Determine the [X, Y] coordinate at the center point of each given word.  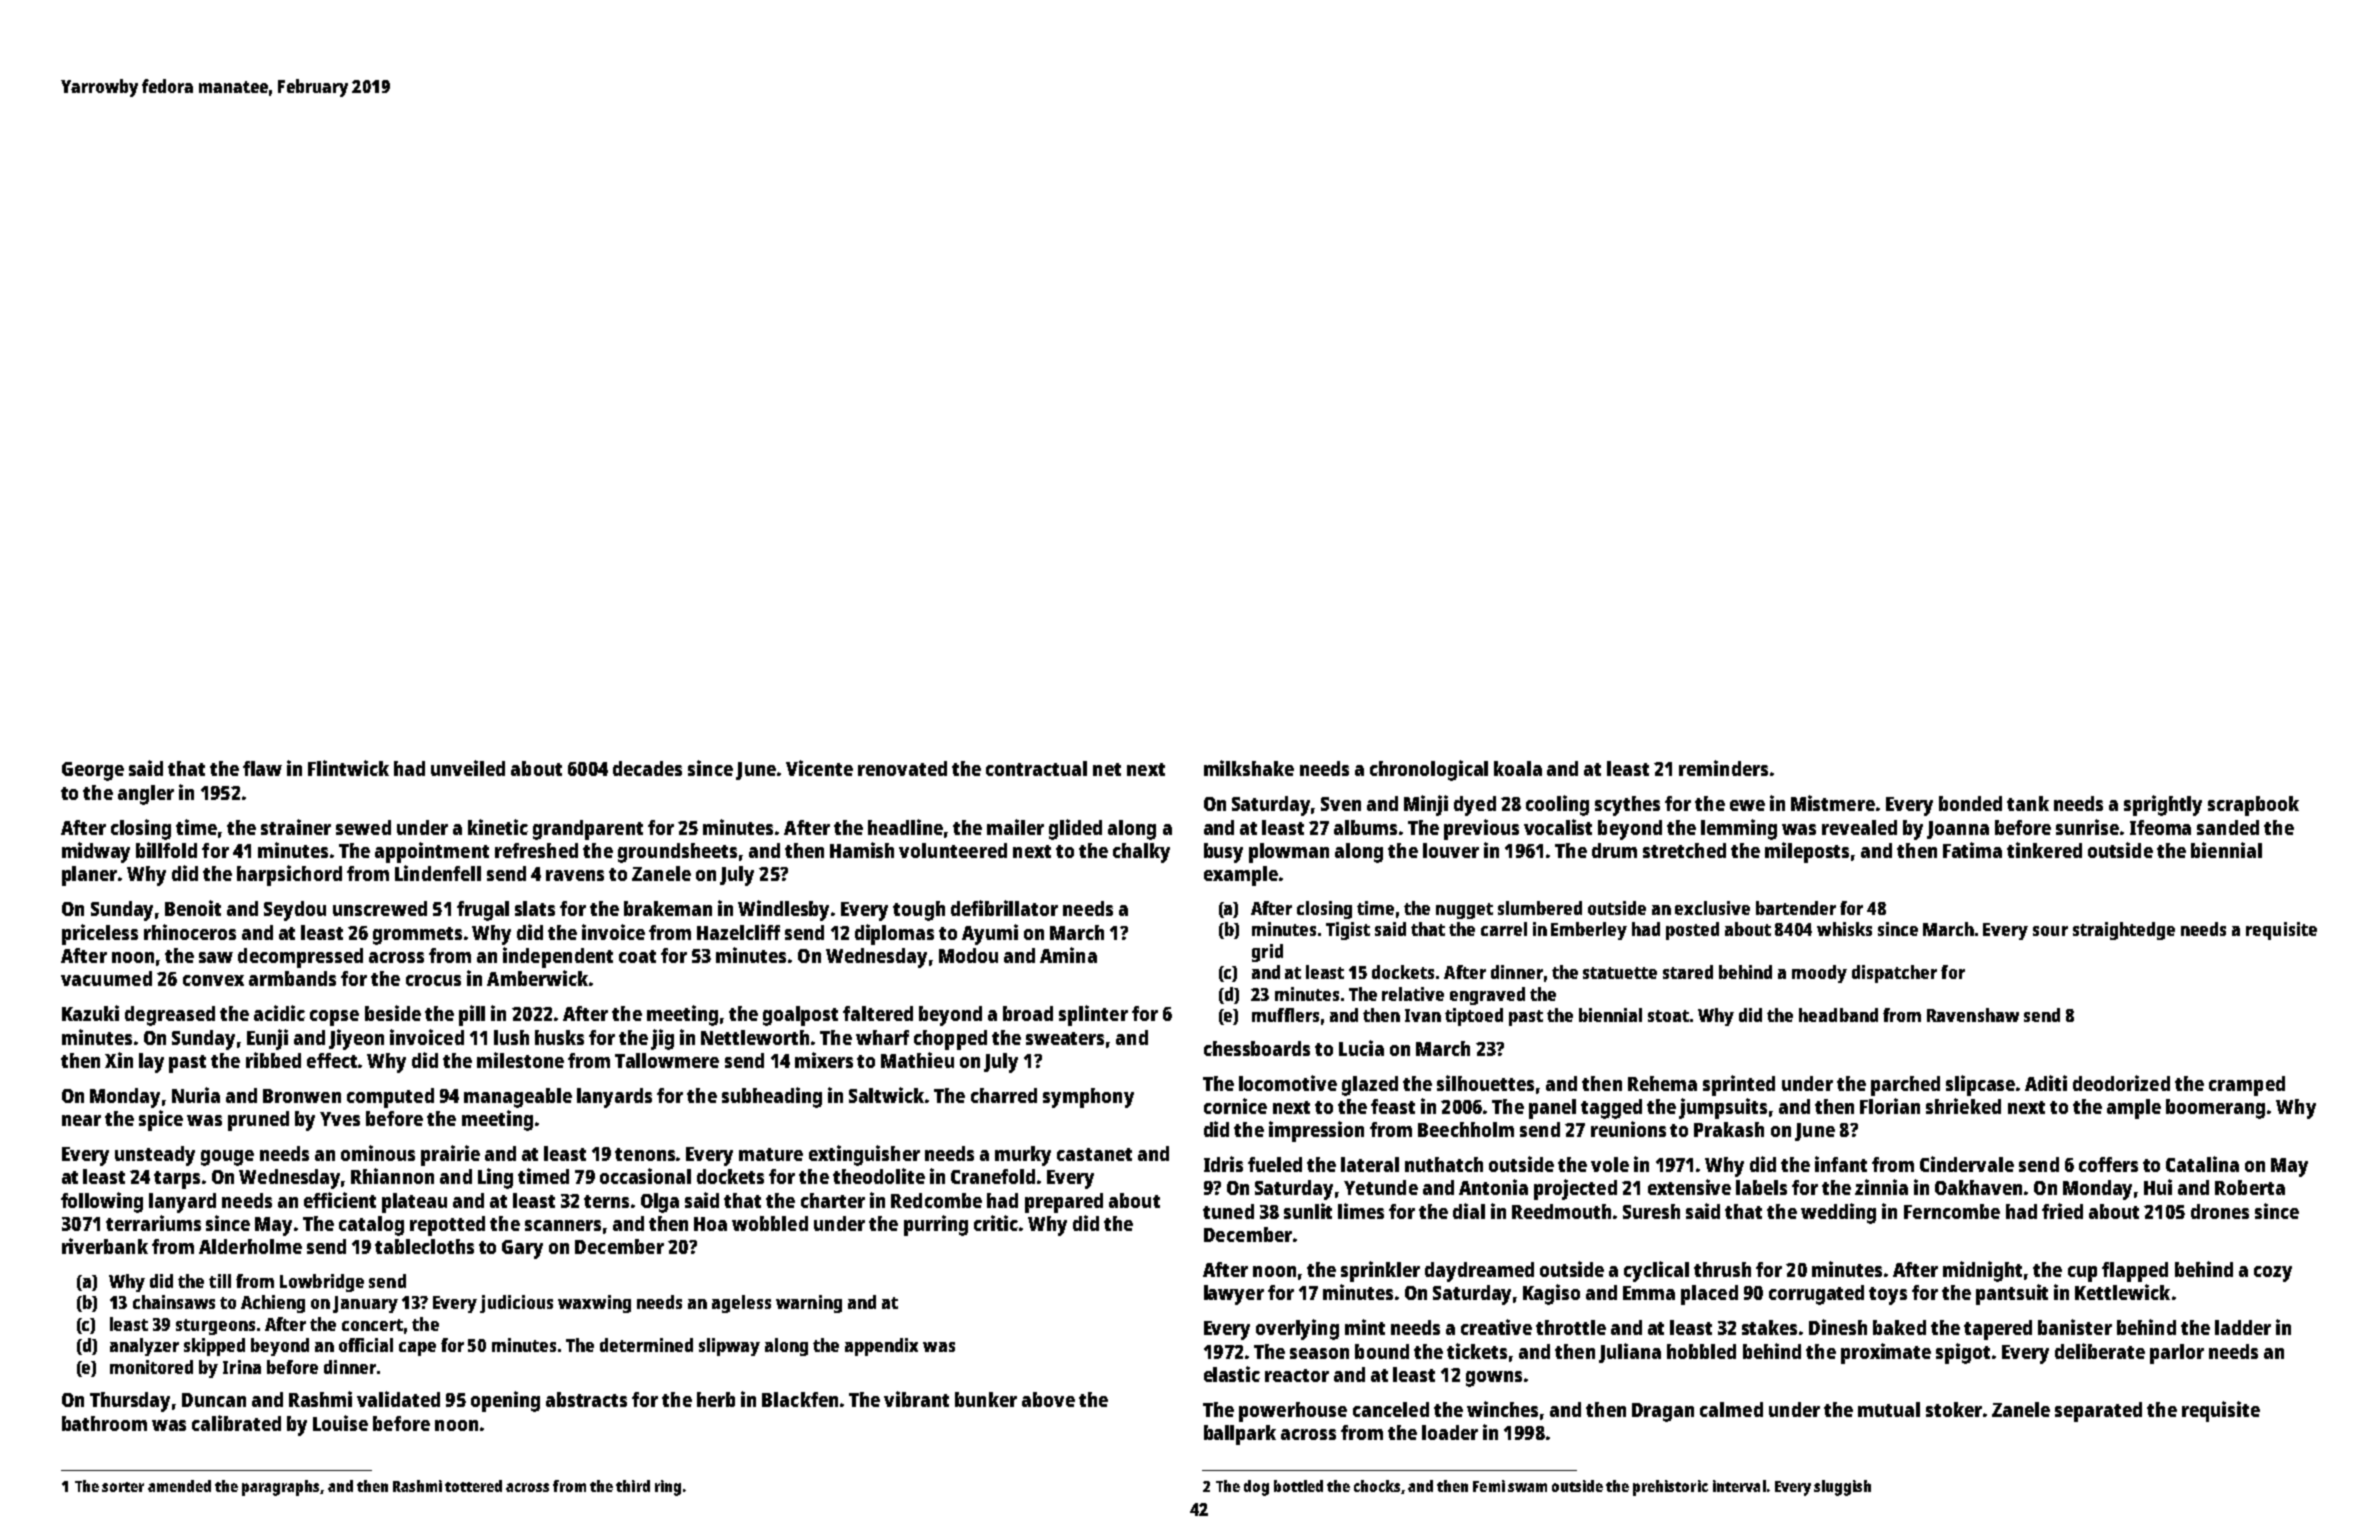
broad [1028, 1013]
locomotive [1288, 1083]
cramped [2247, 1086]
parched [1905, 1086]
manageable [518, 1098]
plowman [1289, 853]
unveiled [468, 768]
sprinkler [1380, 1271]
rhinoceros [190, 932]
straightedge [2124, 931]
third [633, 1486]
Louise [340, 1423]
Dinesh [1838, 1327]
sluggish [1842, 1488]
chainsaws [174, 1302]
